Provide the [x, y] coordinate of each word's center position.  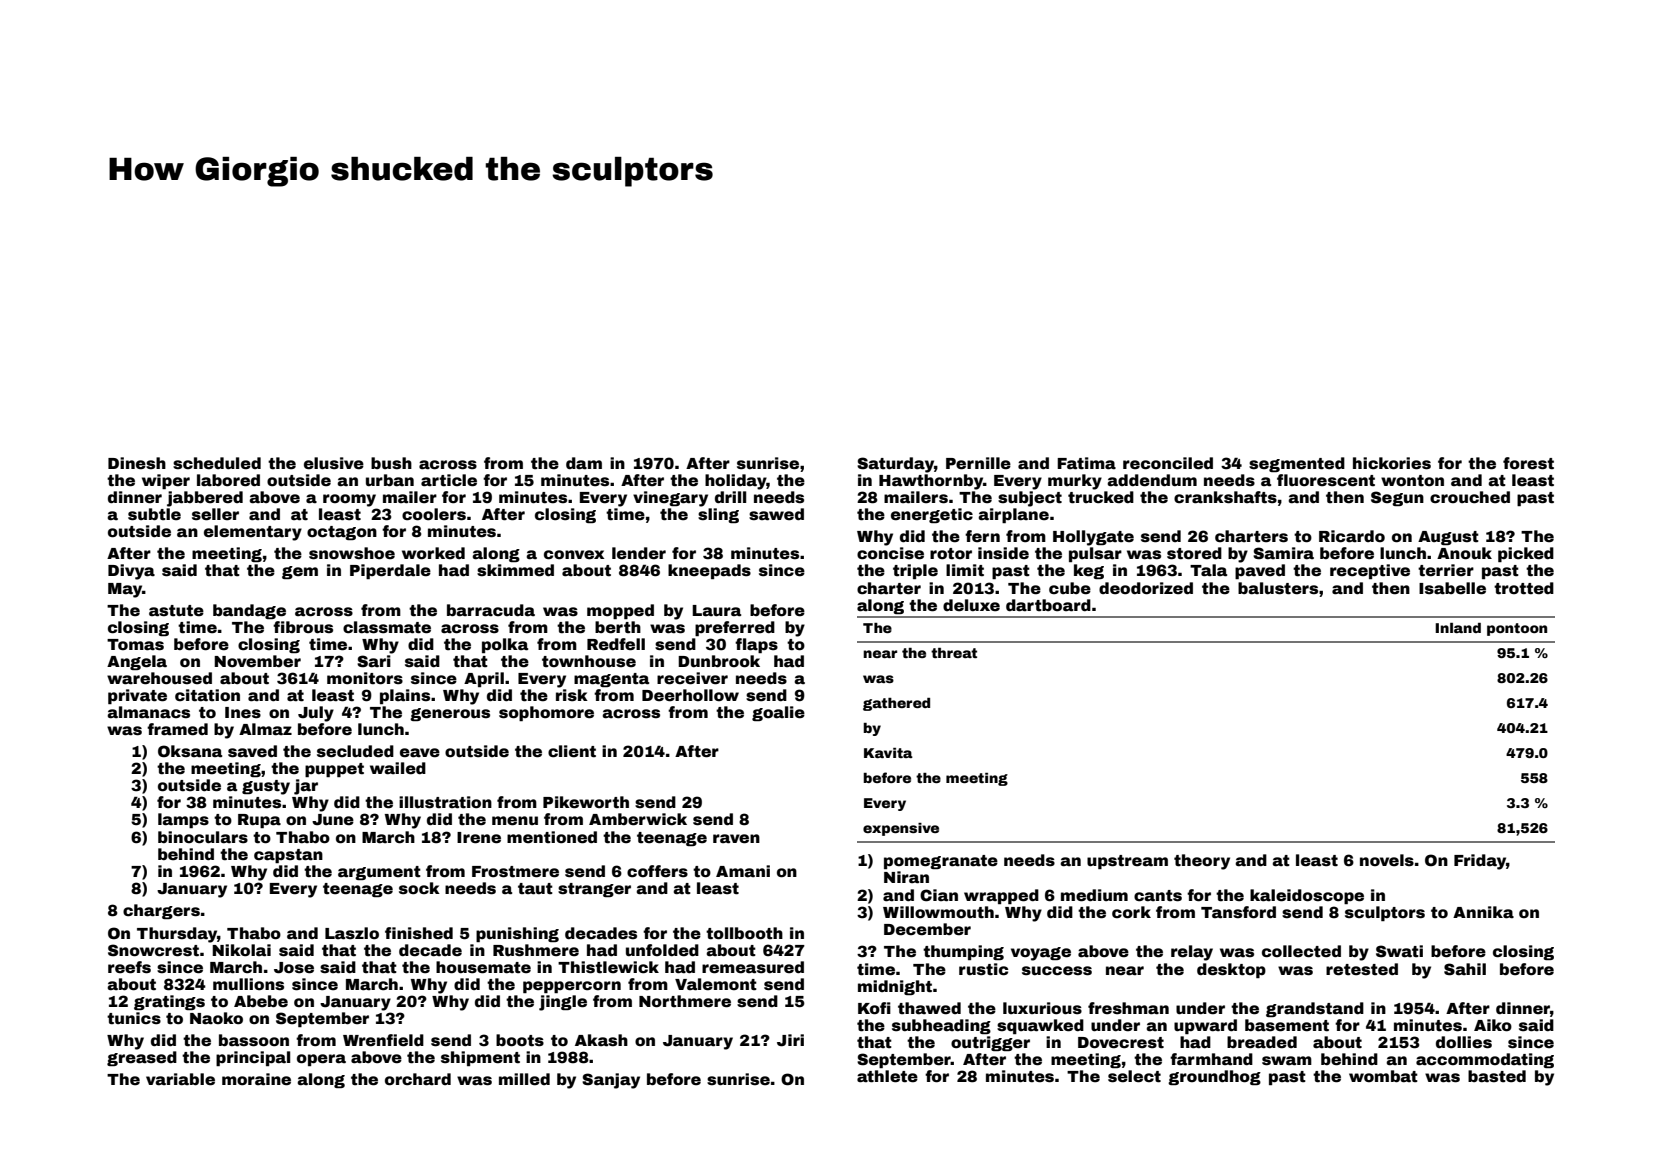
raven [736, 839]
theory [1202, 862]
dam [584, 463]
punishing [517, 934]
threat [954, 653]
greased [142, 1058]
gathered [896, 704]
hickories [1392, 463]
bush [391, 463]
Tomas [135, 645]
